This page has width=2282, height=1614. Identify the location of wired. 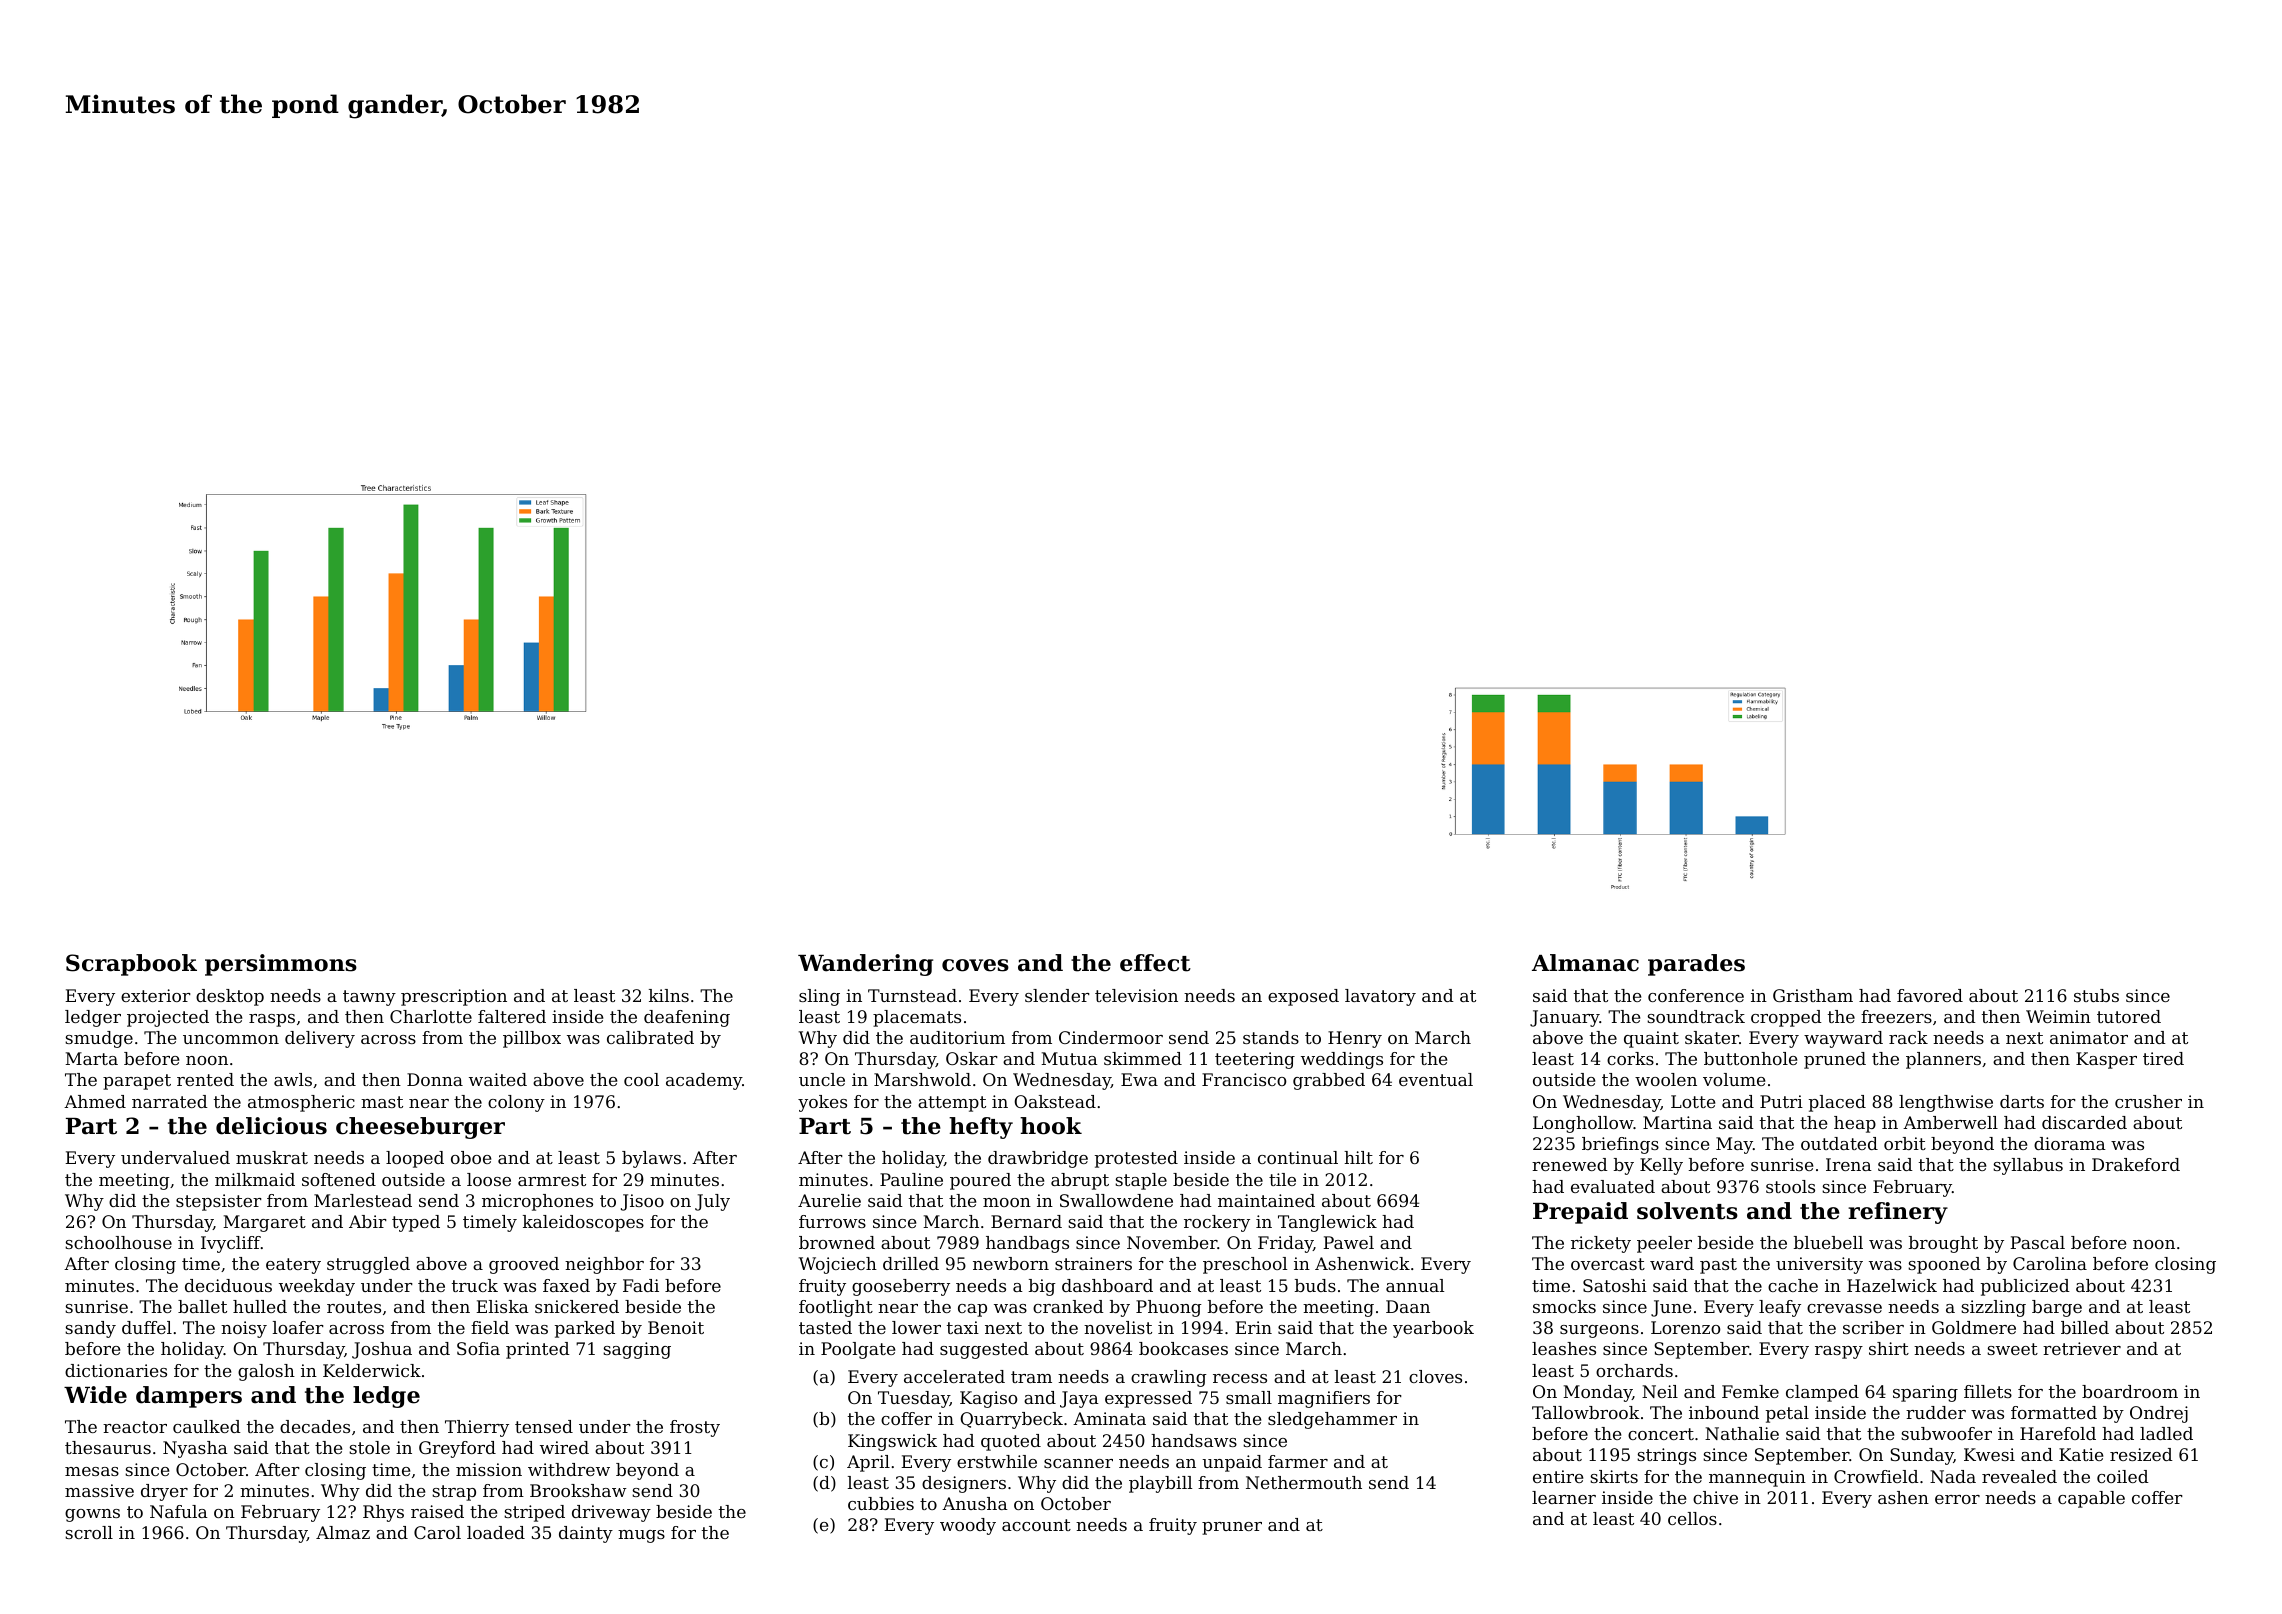
(564, 1447).
